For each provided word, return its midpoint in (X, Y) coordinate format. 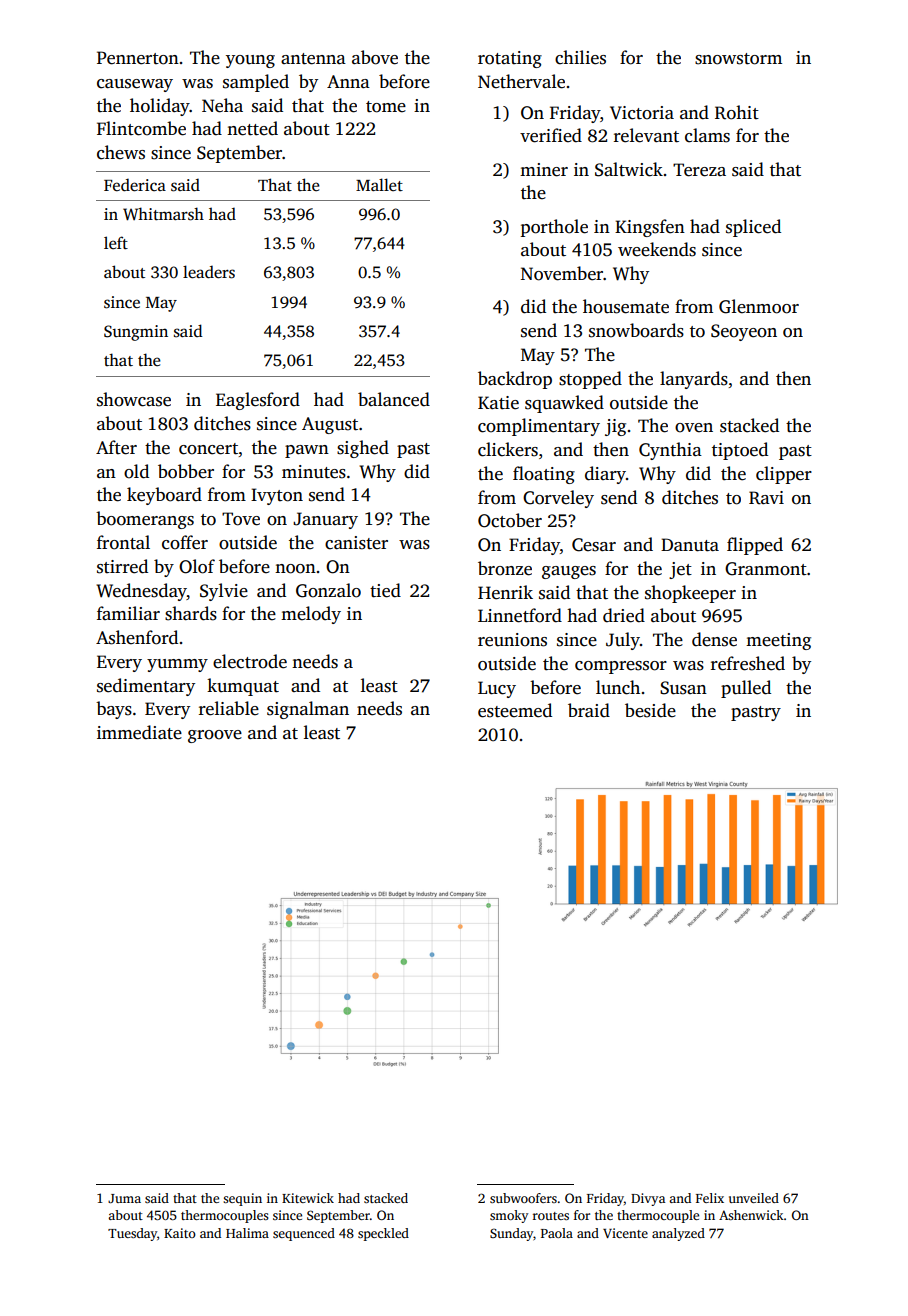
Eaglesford (258, 401)
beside (650, 710)
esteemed (515, 710)
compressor (621, 667)
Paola (557, 1233)
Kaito (180, 1233)
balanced (394, 399)
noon (295, 569)
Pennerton (138, 58)
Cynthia (670, 451)
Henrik (505, 592)
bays (114, 710)
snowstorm (738, 59)
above (375, 57)
